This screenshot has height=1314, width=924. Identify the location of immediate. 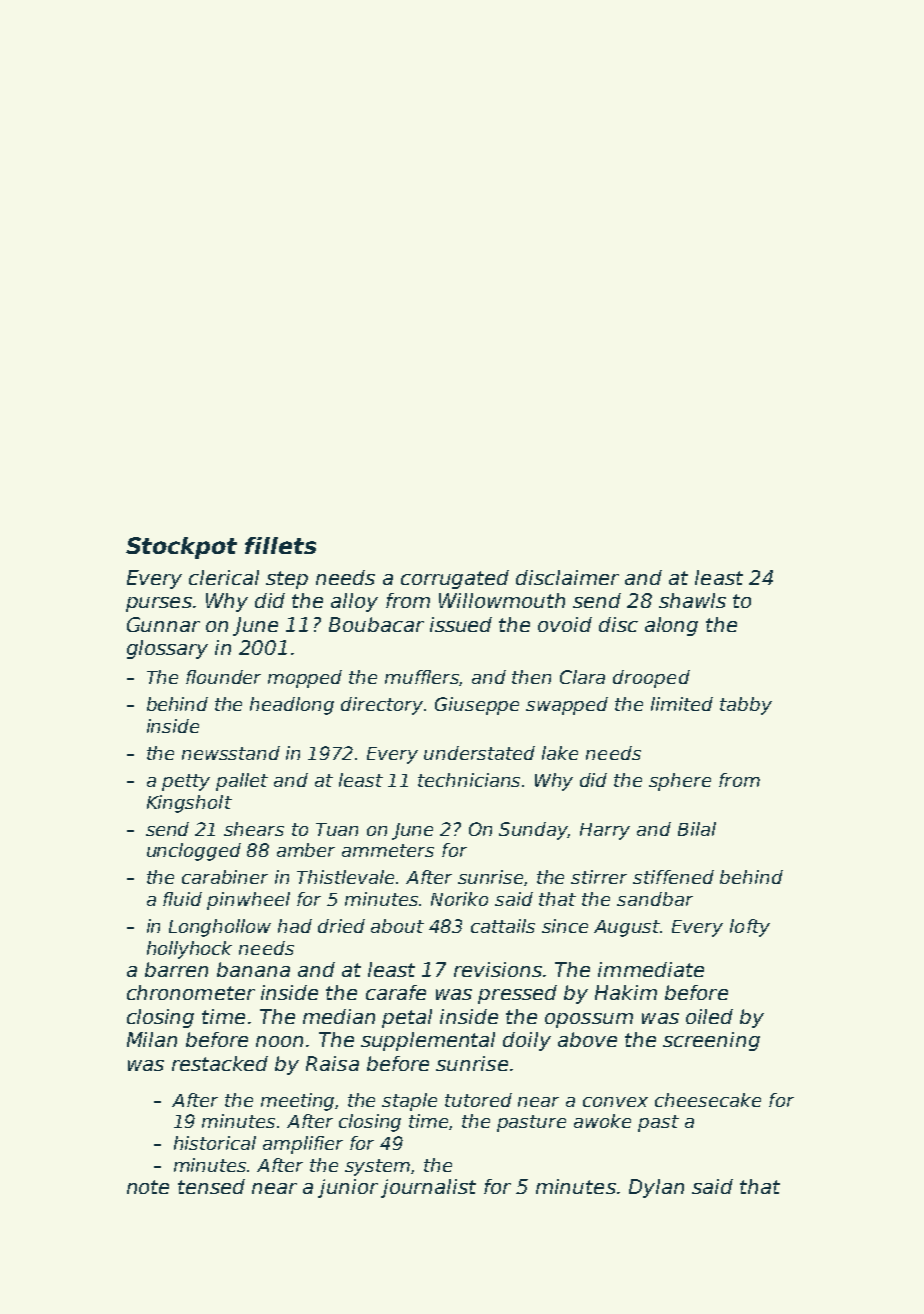
(651, 969).
